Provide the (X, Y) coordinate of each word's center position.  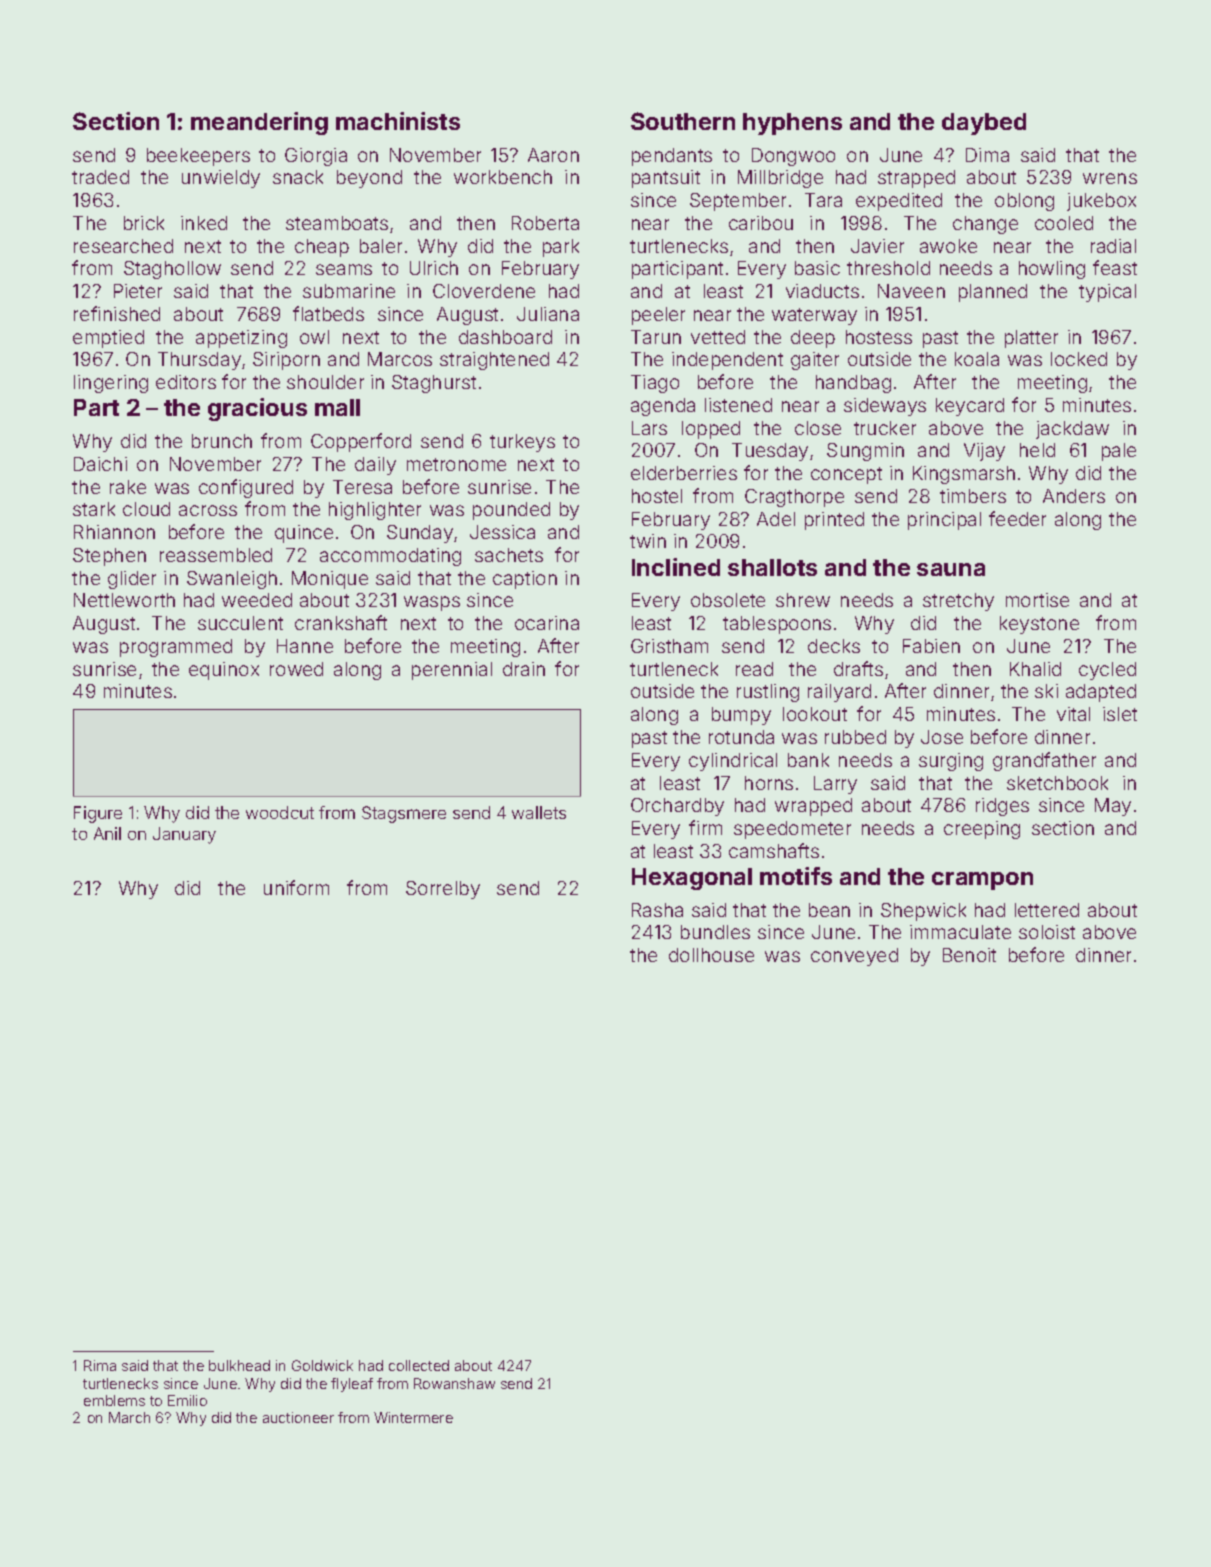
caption (525, 580)
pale (1119, 452)
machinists (398, 121)
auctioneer (298, 1417)
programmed (176, 648)
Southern (683, 121)
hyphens (792, 124)
